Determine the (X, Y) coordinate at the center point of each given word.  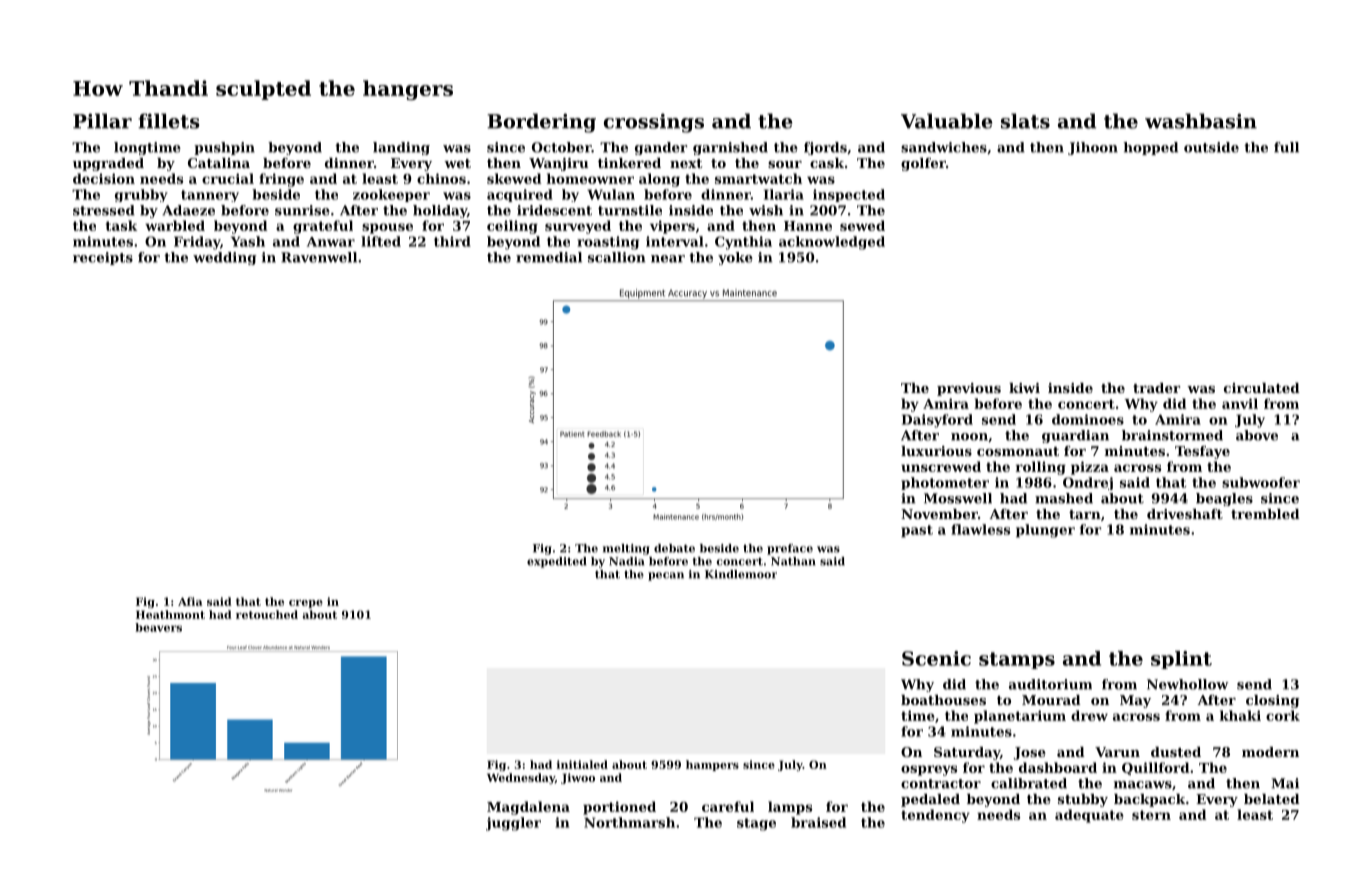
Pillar (102, 121)
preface (790, 549)
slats (1025, 121)
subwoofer (1261, 482)
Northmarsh (629, 822)
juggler (513, 824)
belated (1272, 799)
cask (827, 163)
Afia (190, 601)
